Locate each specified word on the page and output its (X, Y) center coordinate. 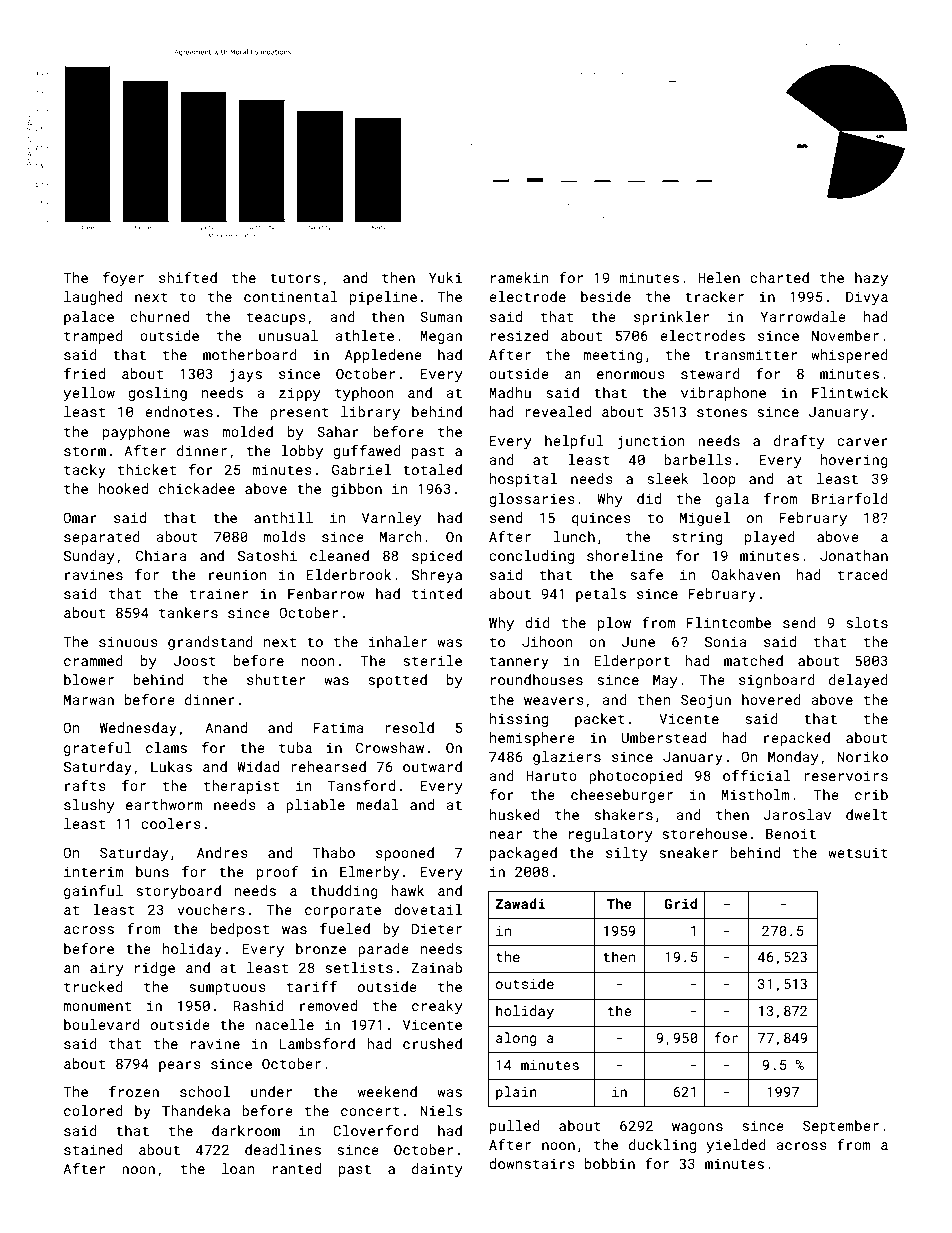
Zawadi (520, 903)
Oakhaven (746, 574)
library (370, 413)
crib (871, 794)
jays (246, 375)
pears (180, 1066)
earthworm (164, 804)
